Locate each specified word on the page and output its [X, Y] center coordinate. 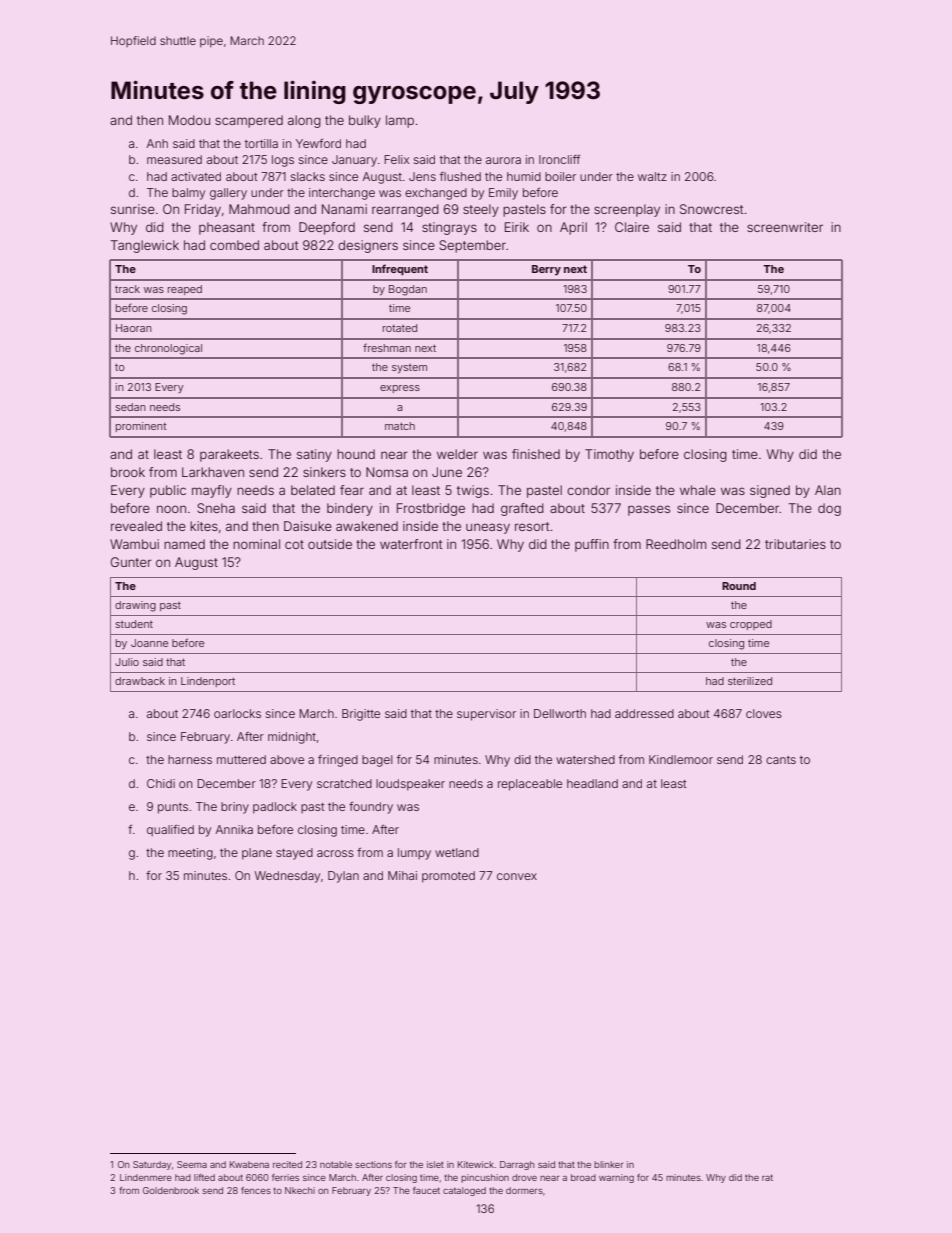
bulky [365, 121]
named [184, 544]
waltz [652, 176]
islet [435, 1164]
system [409, 369]
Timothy [609, 455]
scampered [249, 121]
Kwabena [249, 1164]
